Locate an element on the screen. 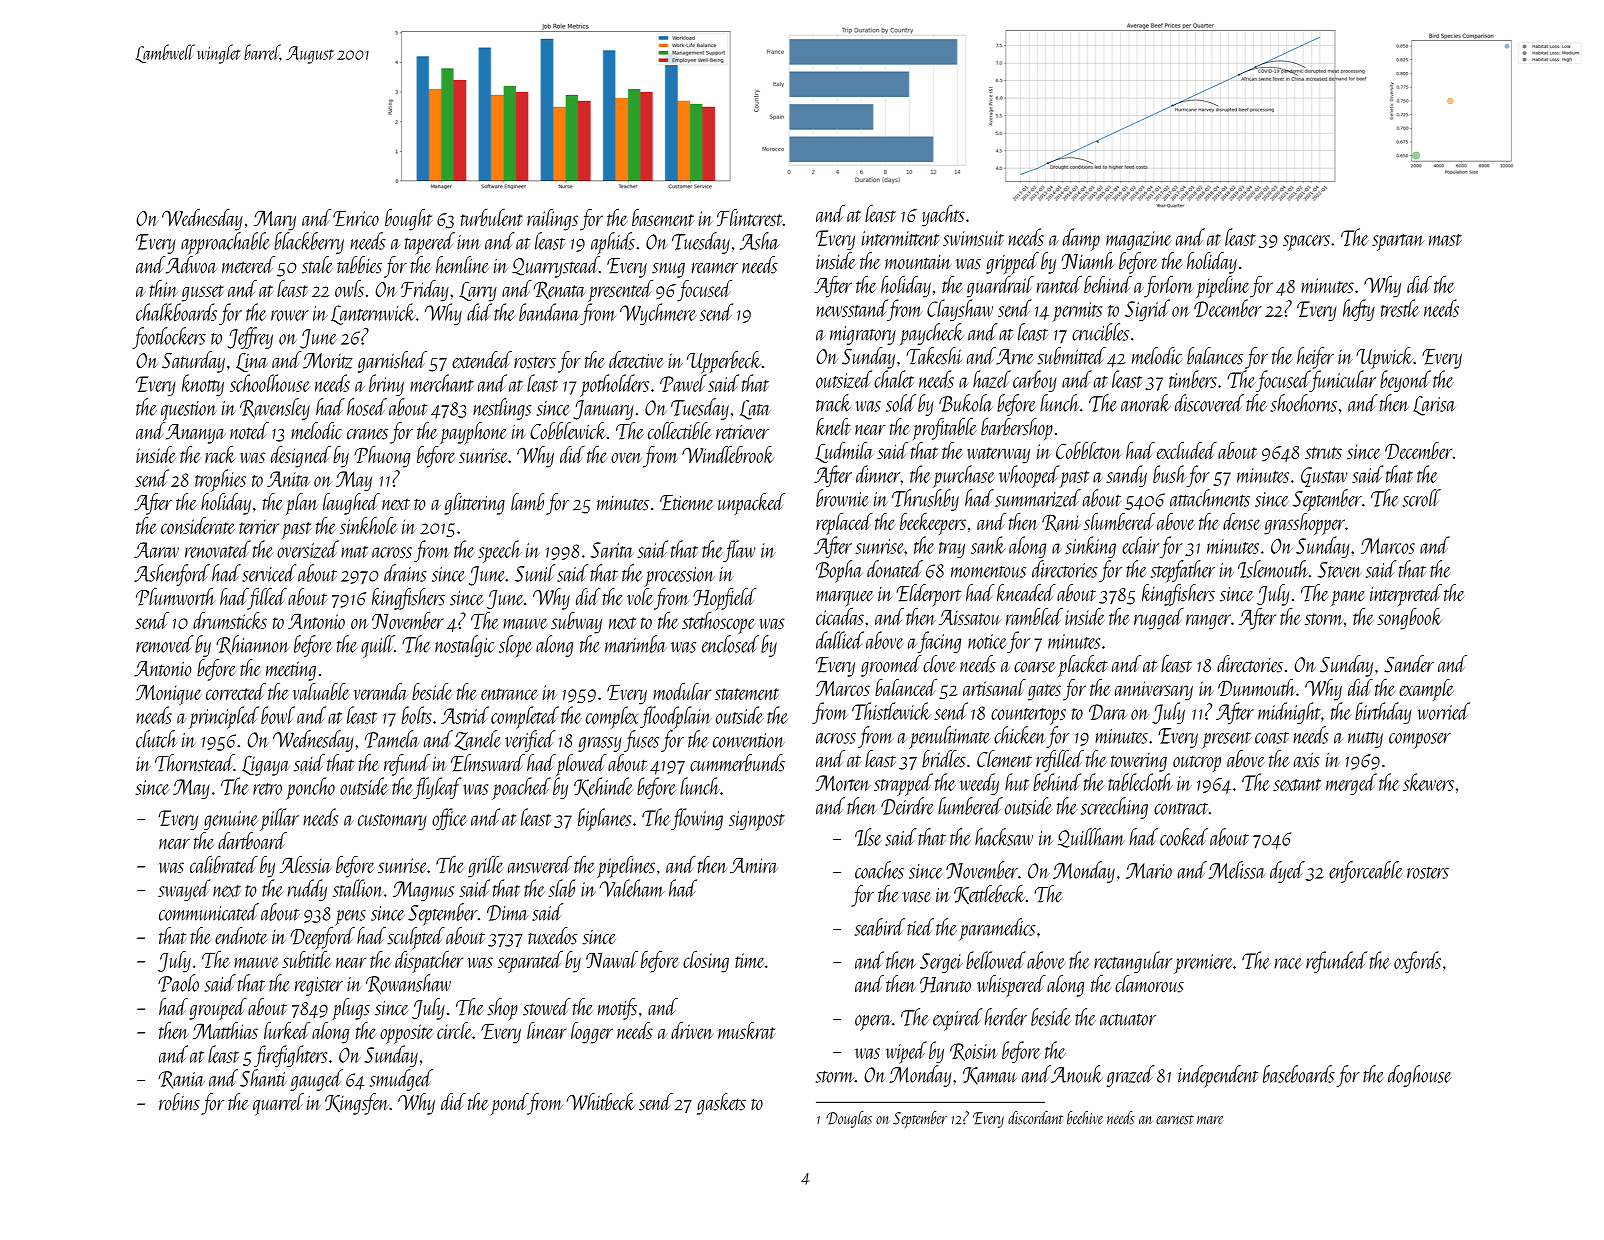 The image size is (1604, 1240). Douglas is located at coordinates (849, 1119).
